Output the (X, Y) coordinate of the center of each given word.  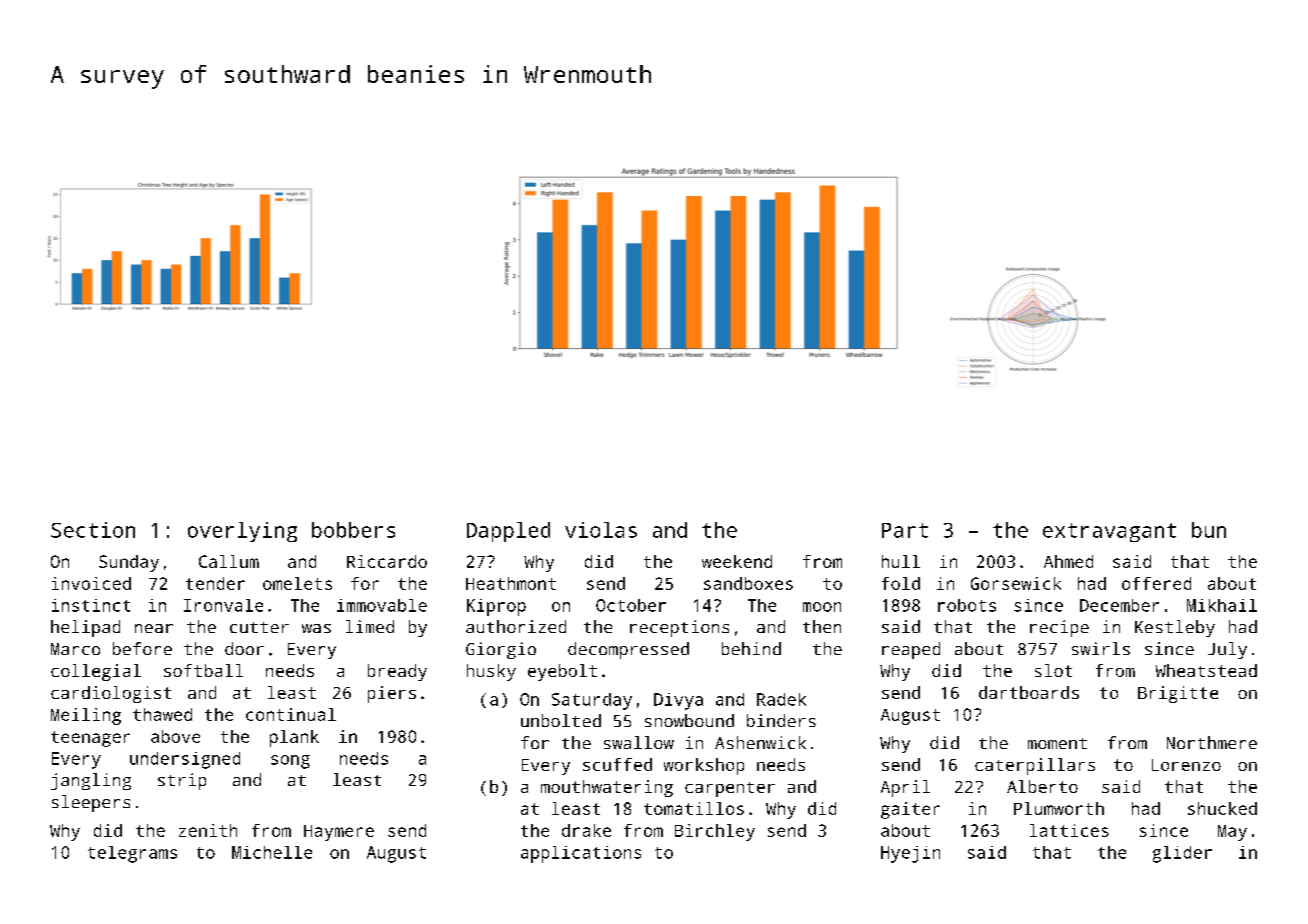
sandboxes (748, 583)
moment (1057, 743)
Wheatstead (1206, 670)
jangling (91, 781)
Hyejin (910, 854)
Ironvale (223, 605)
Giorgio (501, 650)
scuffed (617, 764)
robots (967, 605)
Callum (229, 561)
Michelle (272, 852)
